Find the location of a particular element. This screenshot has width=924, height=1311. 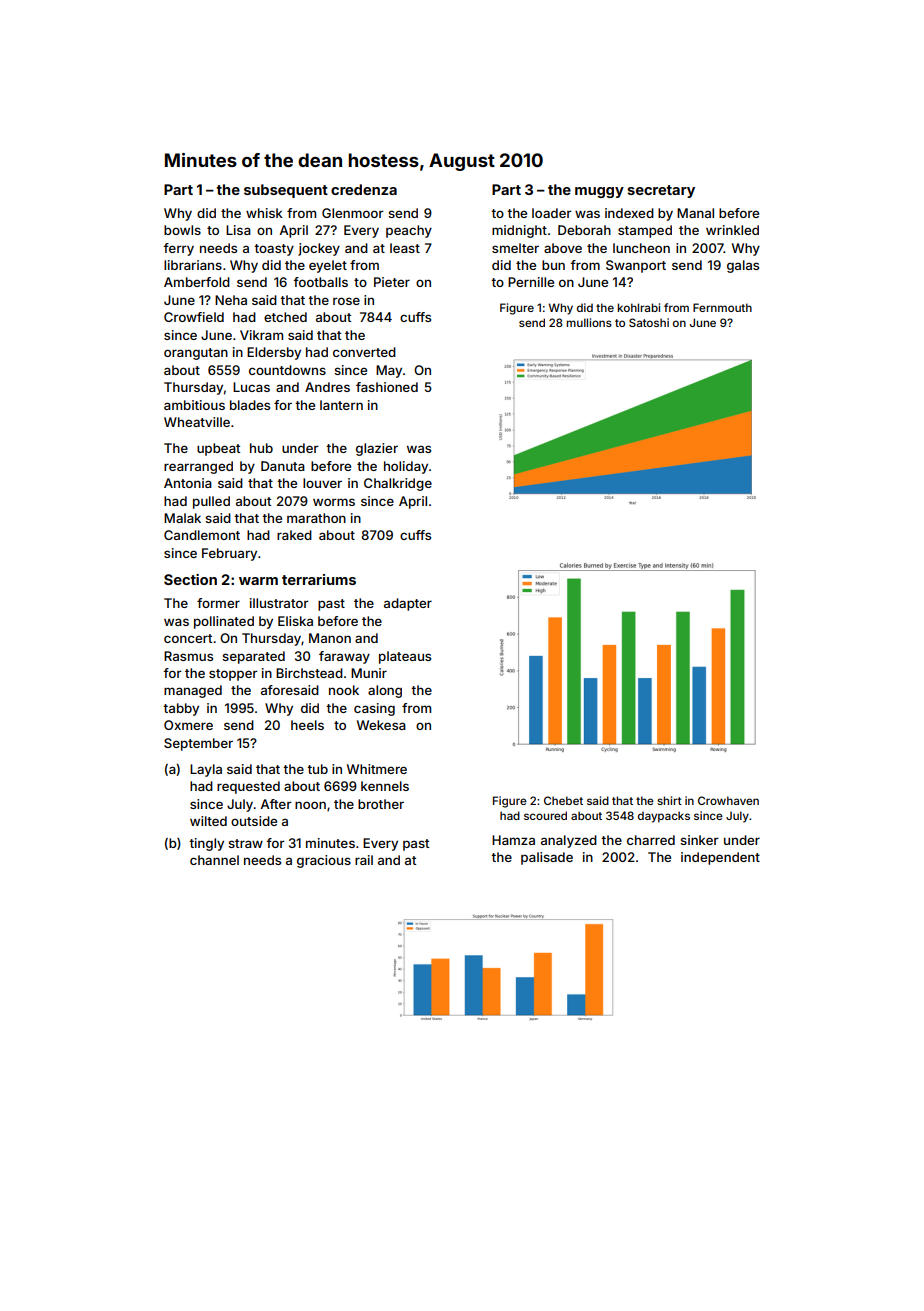

lantern is located at coordinates (341, 405).
